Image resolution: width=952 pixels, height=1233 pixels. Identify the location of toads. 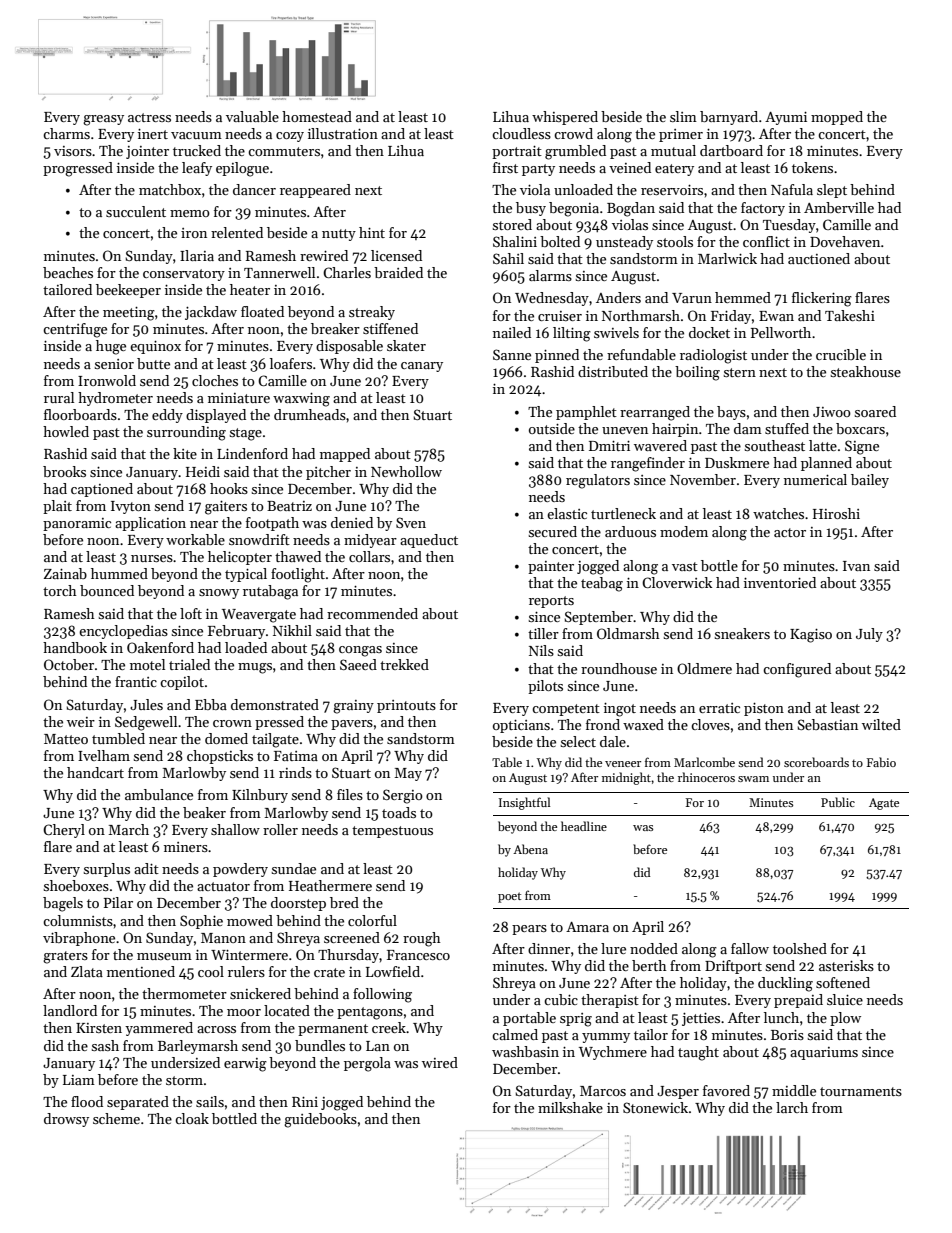
(399, 812).
